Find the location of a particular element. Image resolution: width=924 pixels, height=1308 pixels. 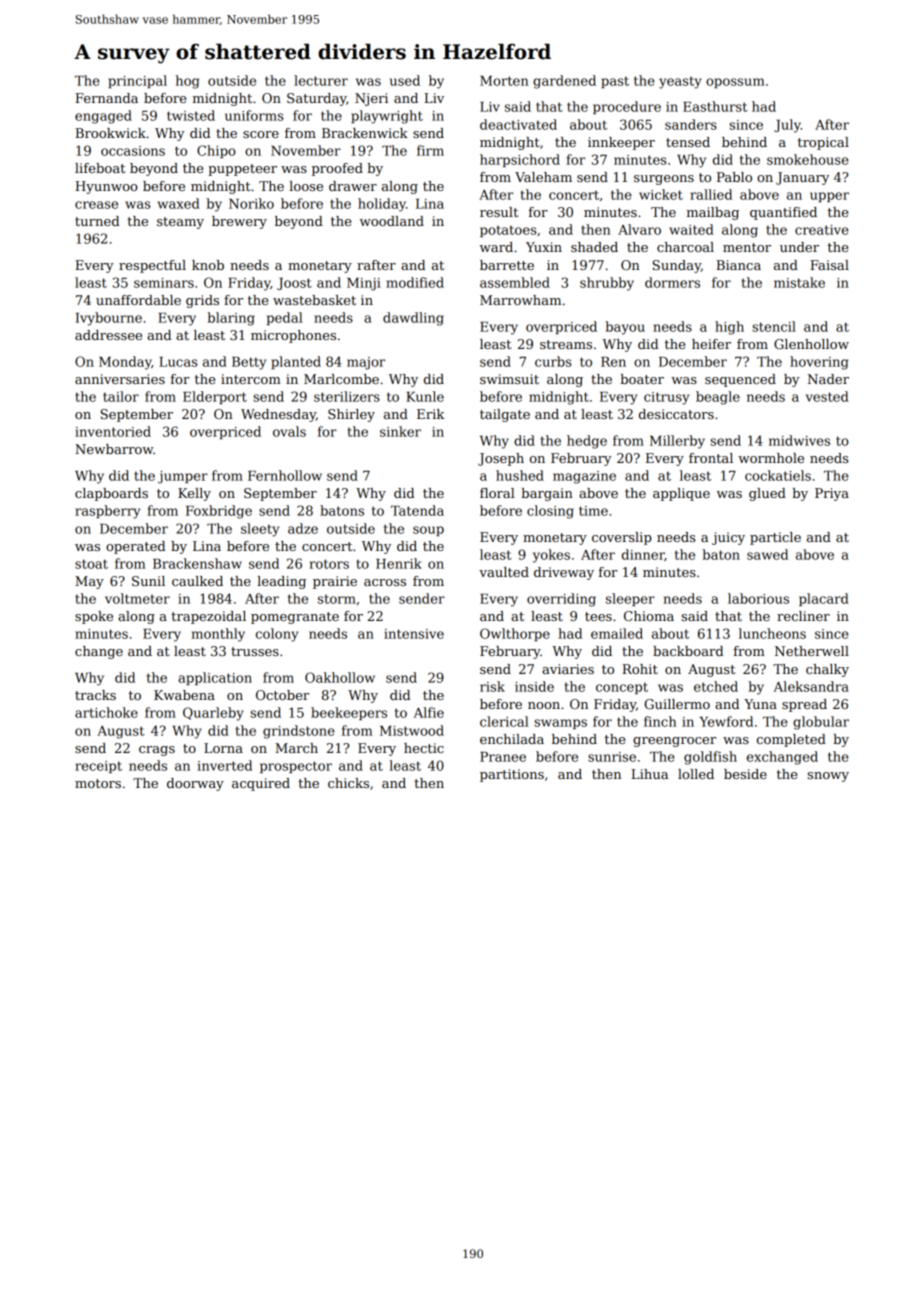

application is located at coordinates (215, 678).
